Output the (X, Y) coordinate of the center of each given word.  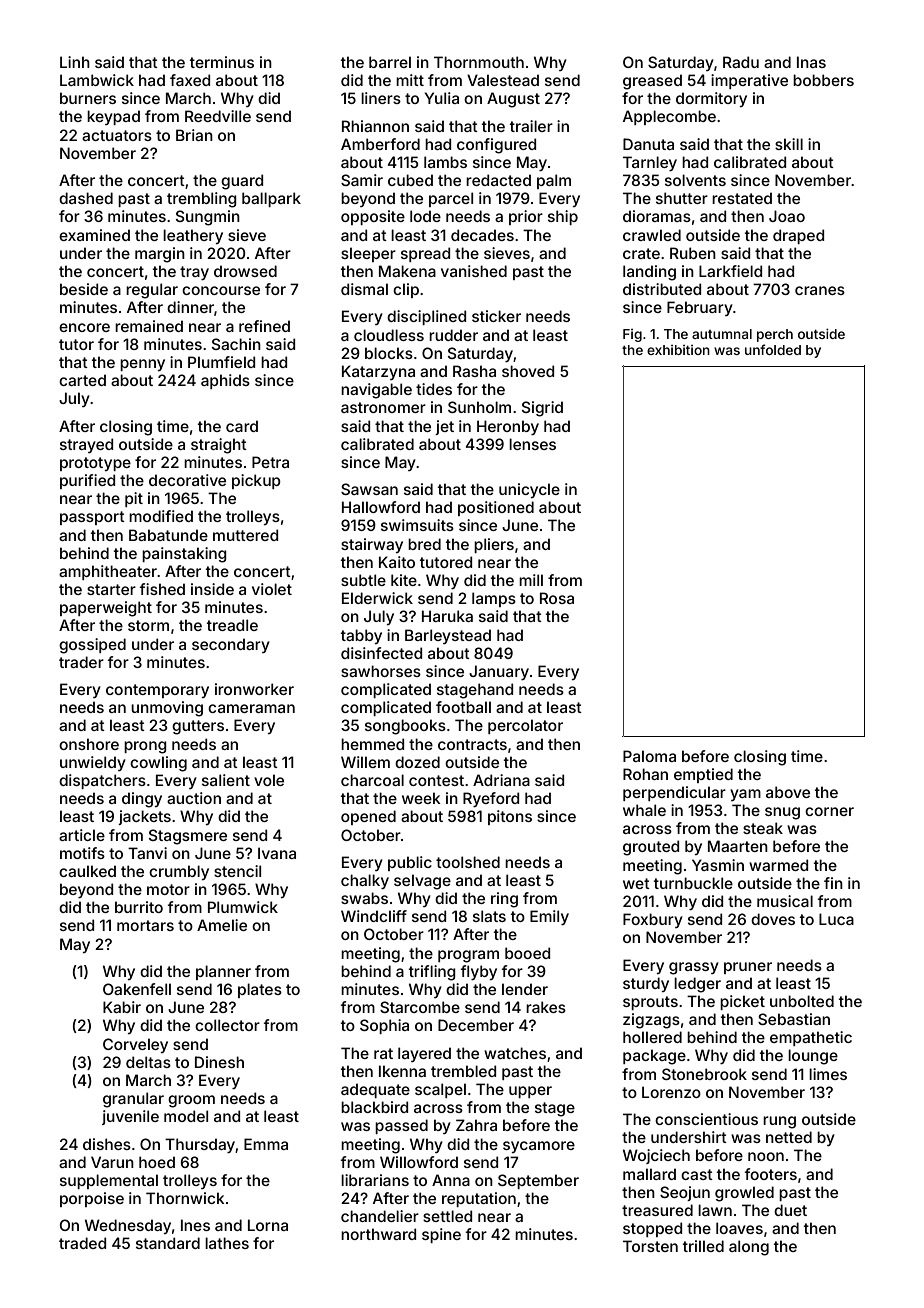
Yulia (442, 98)
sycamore (539, 1147)
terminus (222, 62)
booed (527, 953)
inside (212, 589)
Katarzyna (378, 372)
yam (745, 795)
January (499, 672)
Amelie (222, 925)
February (700, 308)
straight (219, 446)
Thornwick (185, 1198)
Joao (787, 216)
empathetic (811, 1038)
